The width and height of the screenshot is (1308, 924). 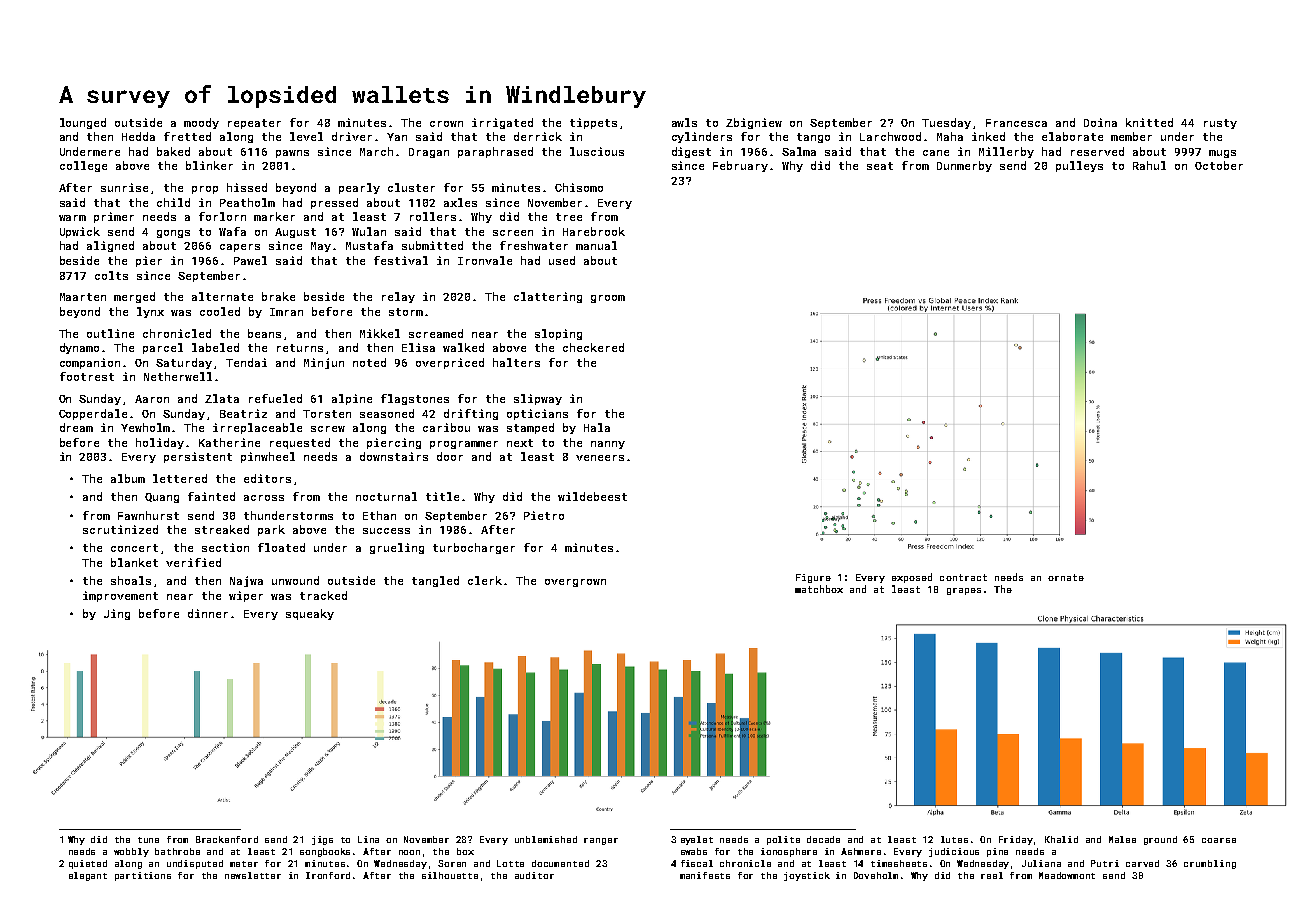 I want to click on unblemished, so click(x=546, y=839).
